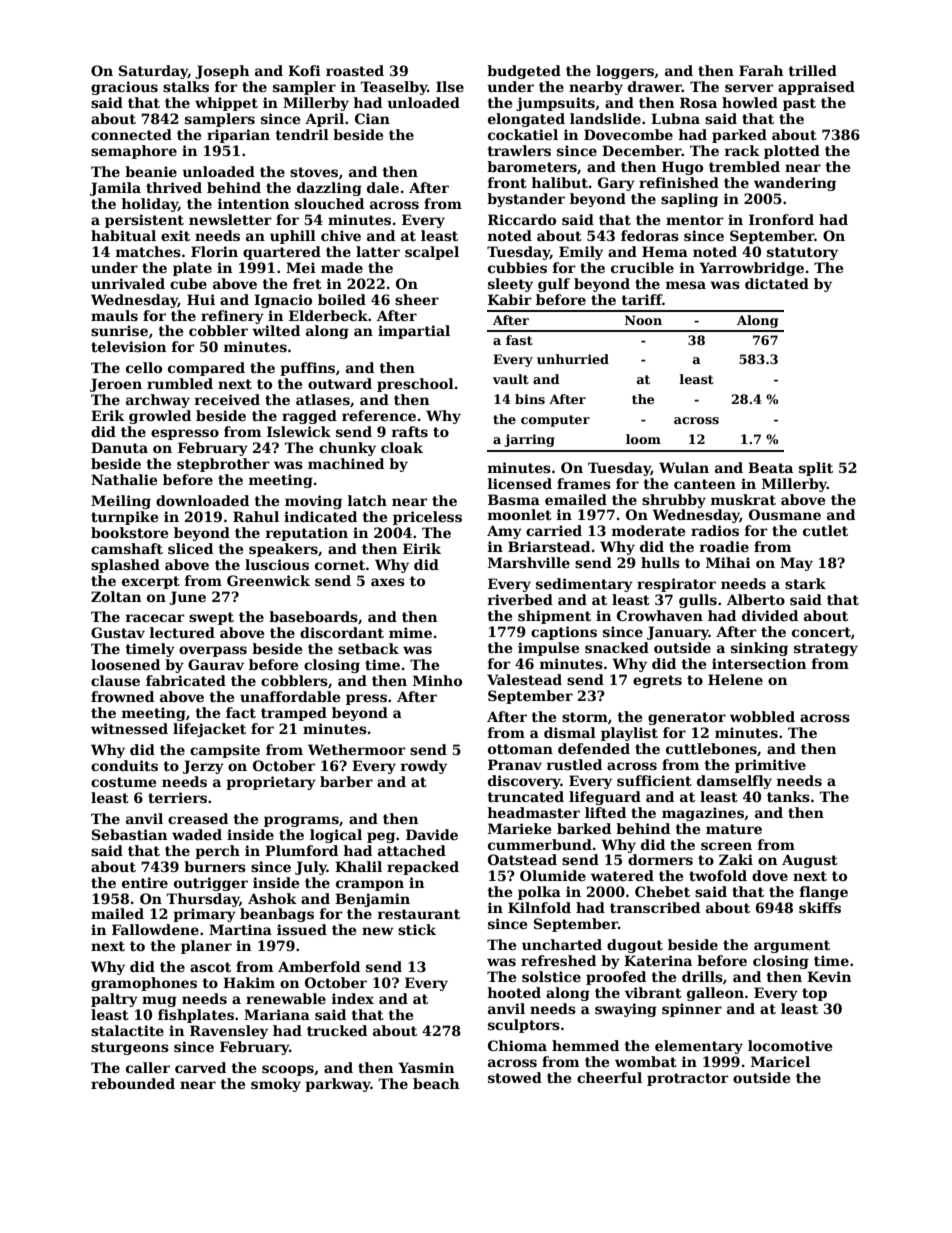  Describe the element at coordinates (625, 72) in the document. I see `loggers` at that location.
